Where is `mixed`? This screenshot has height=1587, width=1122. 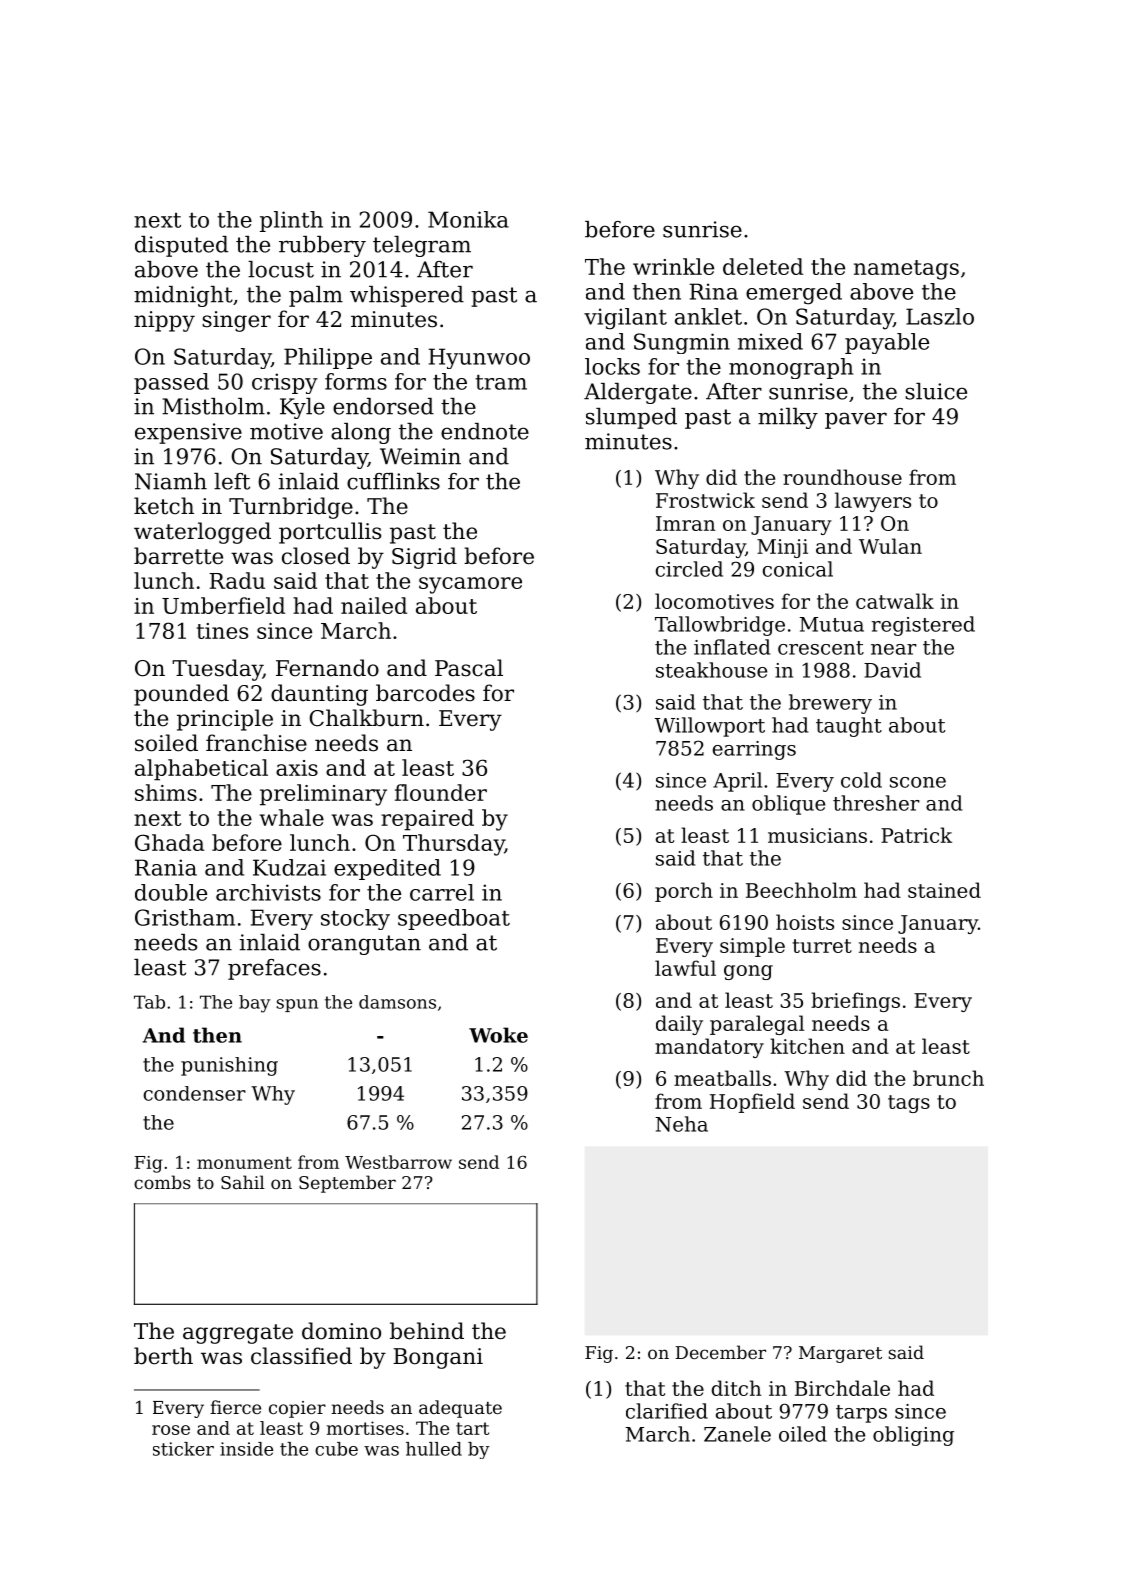 mixed is located at coordinates (770, 341).
